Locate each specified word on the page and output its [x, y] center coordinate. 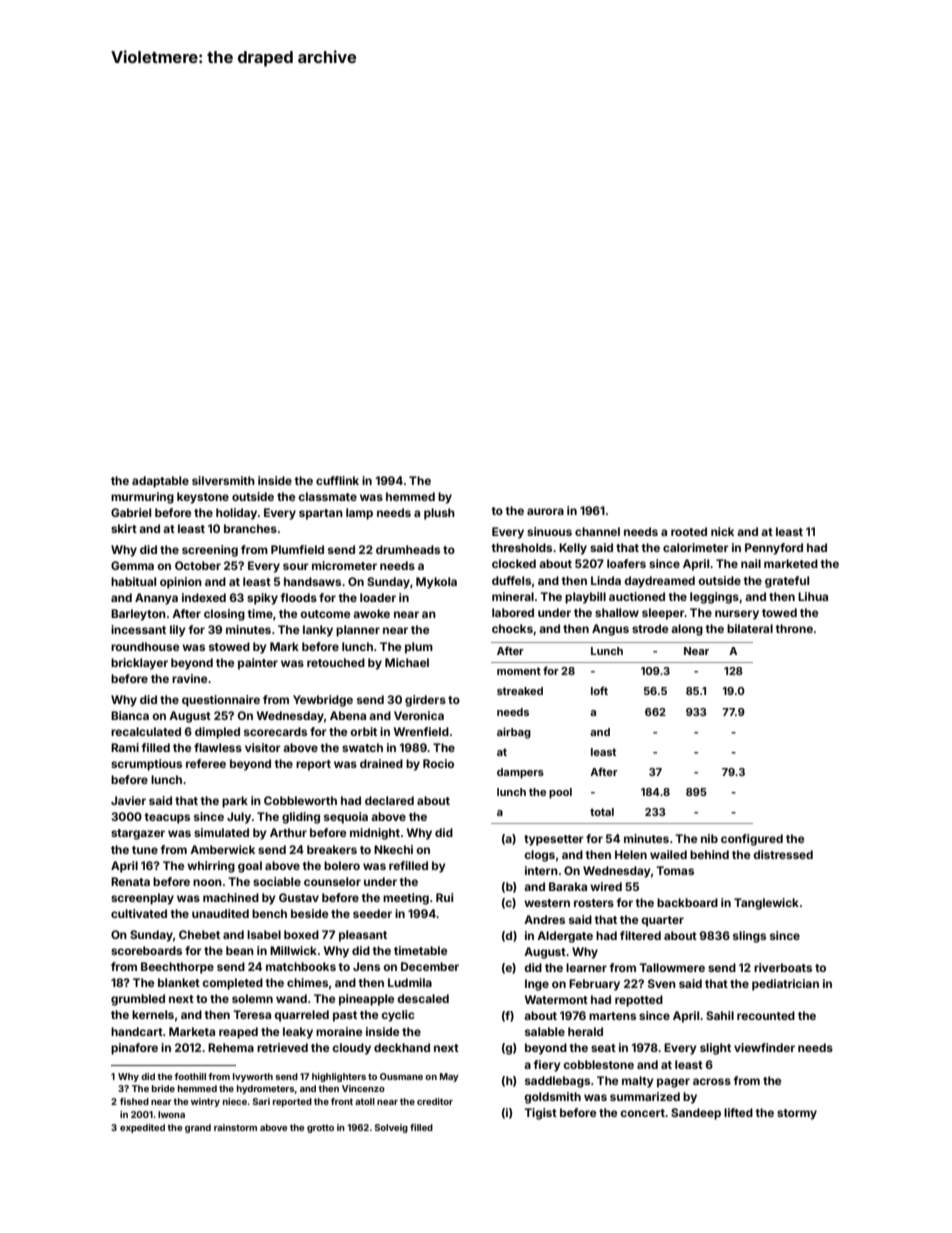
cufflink [337, 480]
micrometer [344, 565]
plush [439, 514]
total [602, 812]
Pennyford [774, 549]
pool [560, 793]
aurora [545, 511]
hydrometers [266, 1089]
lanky [318, 631]
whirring [211, 867]
